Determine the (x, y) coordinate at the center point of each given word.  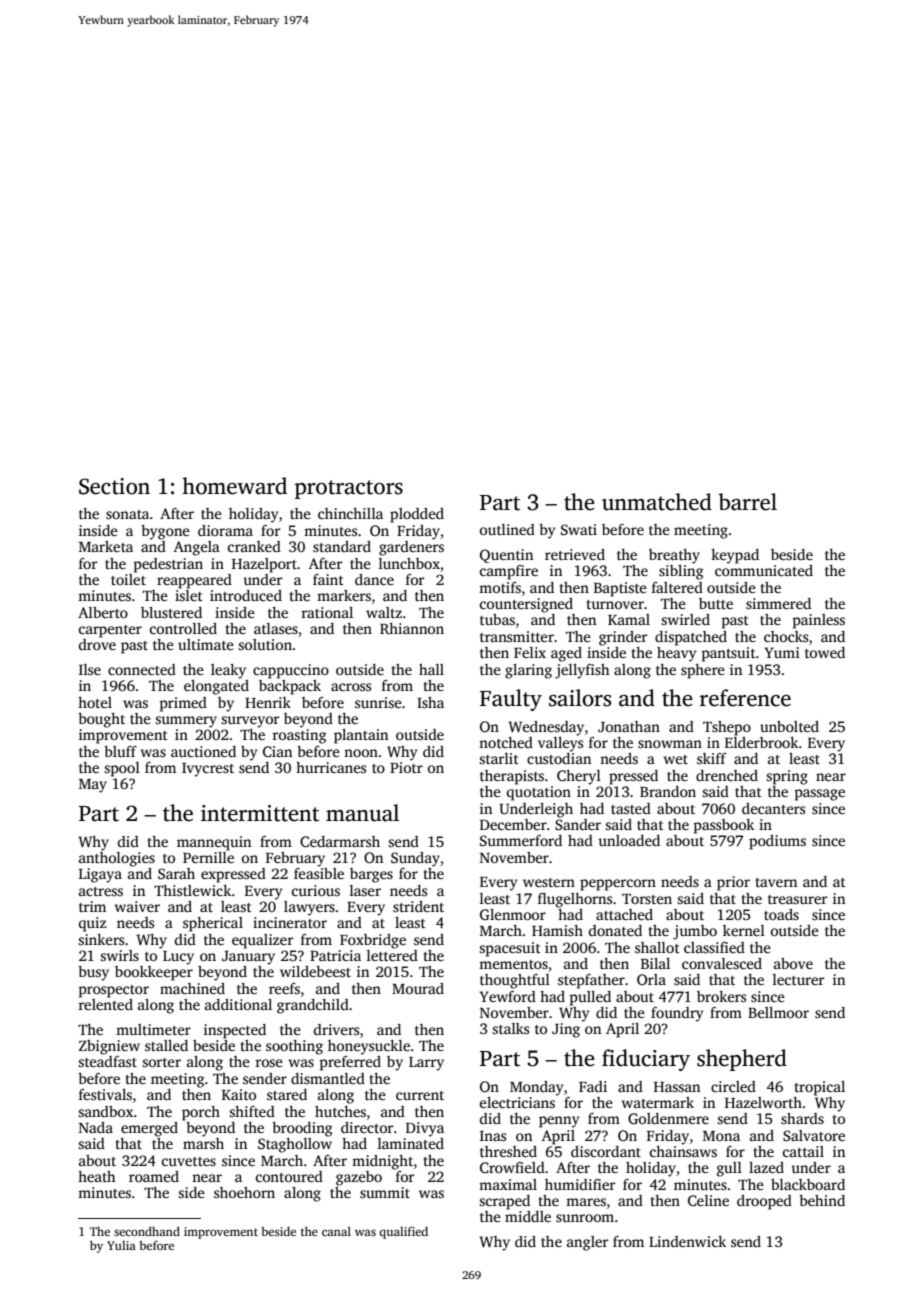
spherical (213, 924)
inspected (235, 1031)
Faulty (511, 700)
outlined (507, 529)
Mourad (418, 988)
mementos (513, 964)
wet (676, 759)
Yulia (121, 1245)
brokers (721, 996)
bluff (120, 751)
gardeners (411, 548)
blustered (171, 612)
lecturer (798, 979)
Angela (197, 548)
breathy (674, 556)
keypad (735, 556)
